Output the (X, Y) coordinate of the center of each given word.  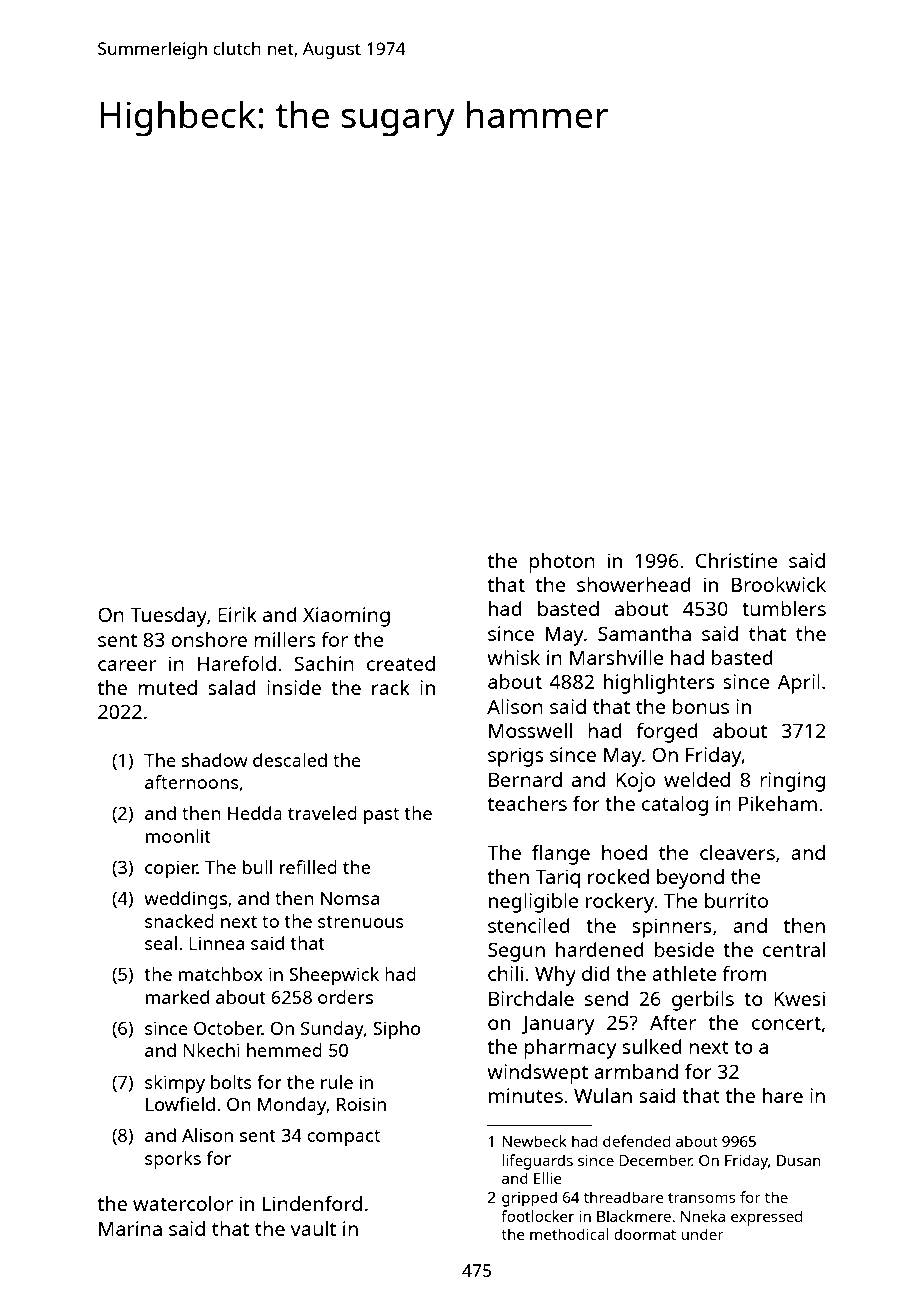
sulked (652, 1046)
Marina (130, 1228)
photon (562, 563)
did (596, 973)
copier (171, 869)
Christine (737, 560)
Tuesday (168, 617)
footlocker (537, 1216)
